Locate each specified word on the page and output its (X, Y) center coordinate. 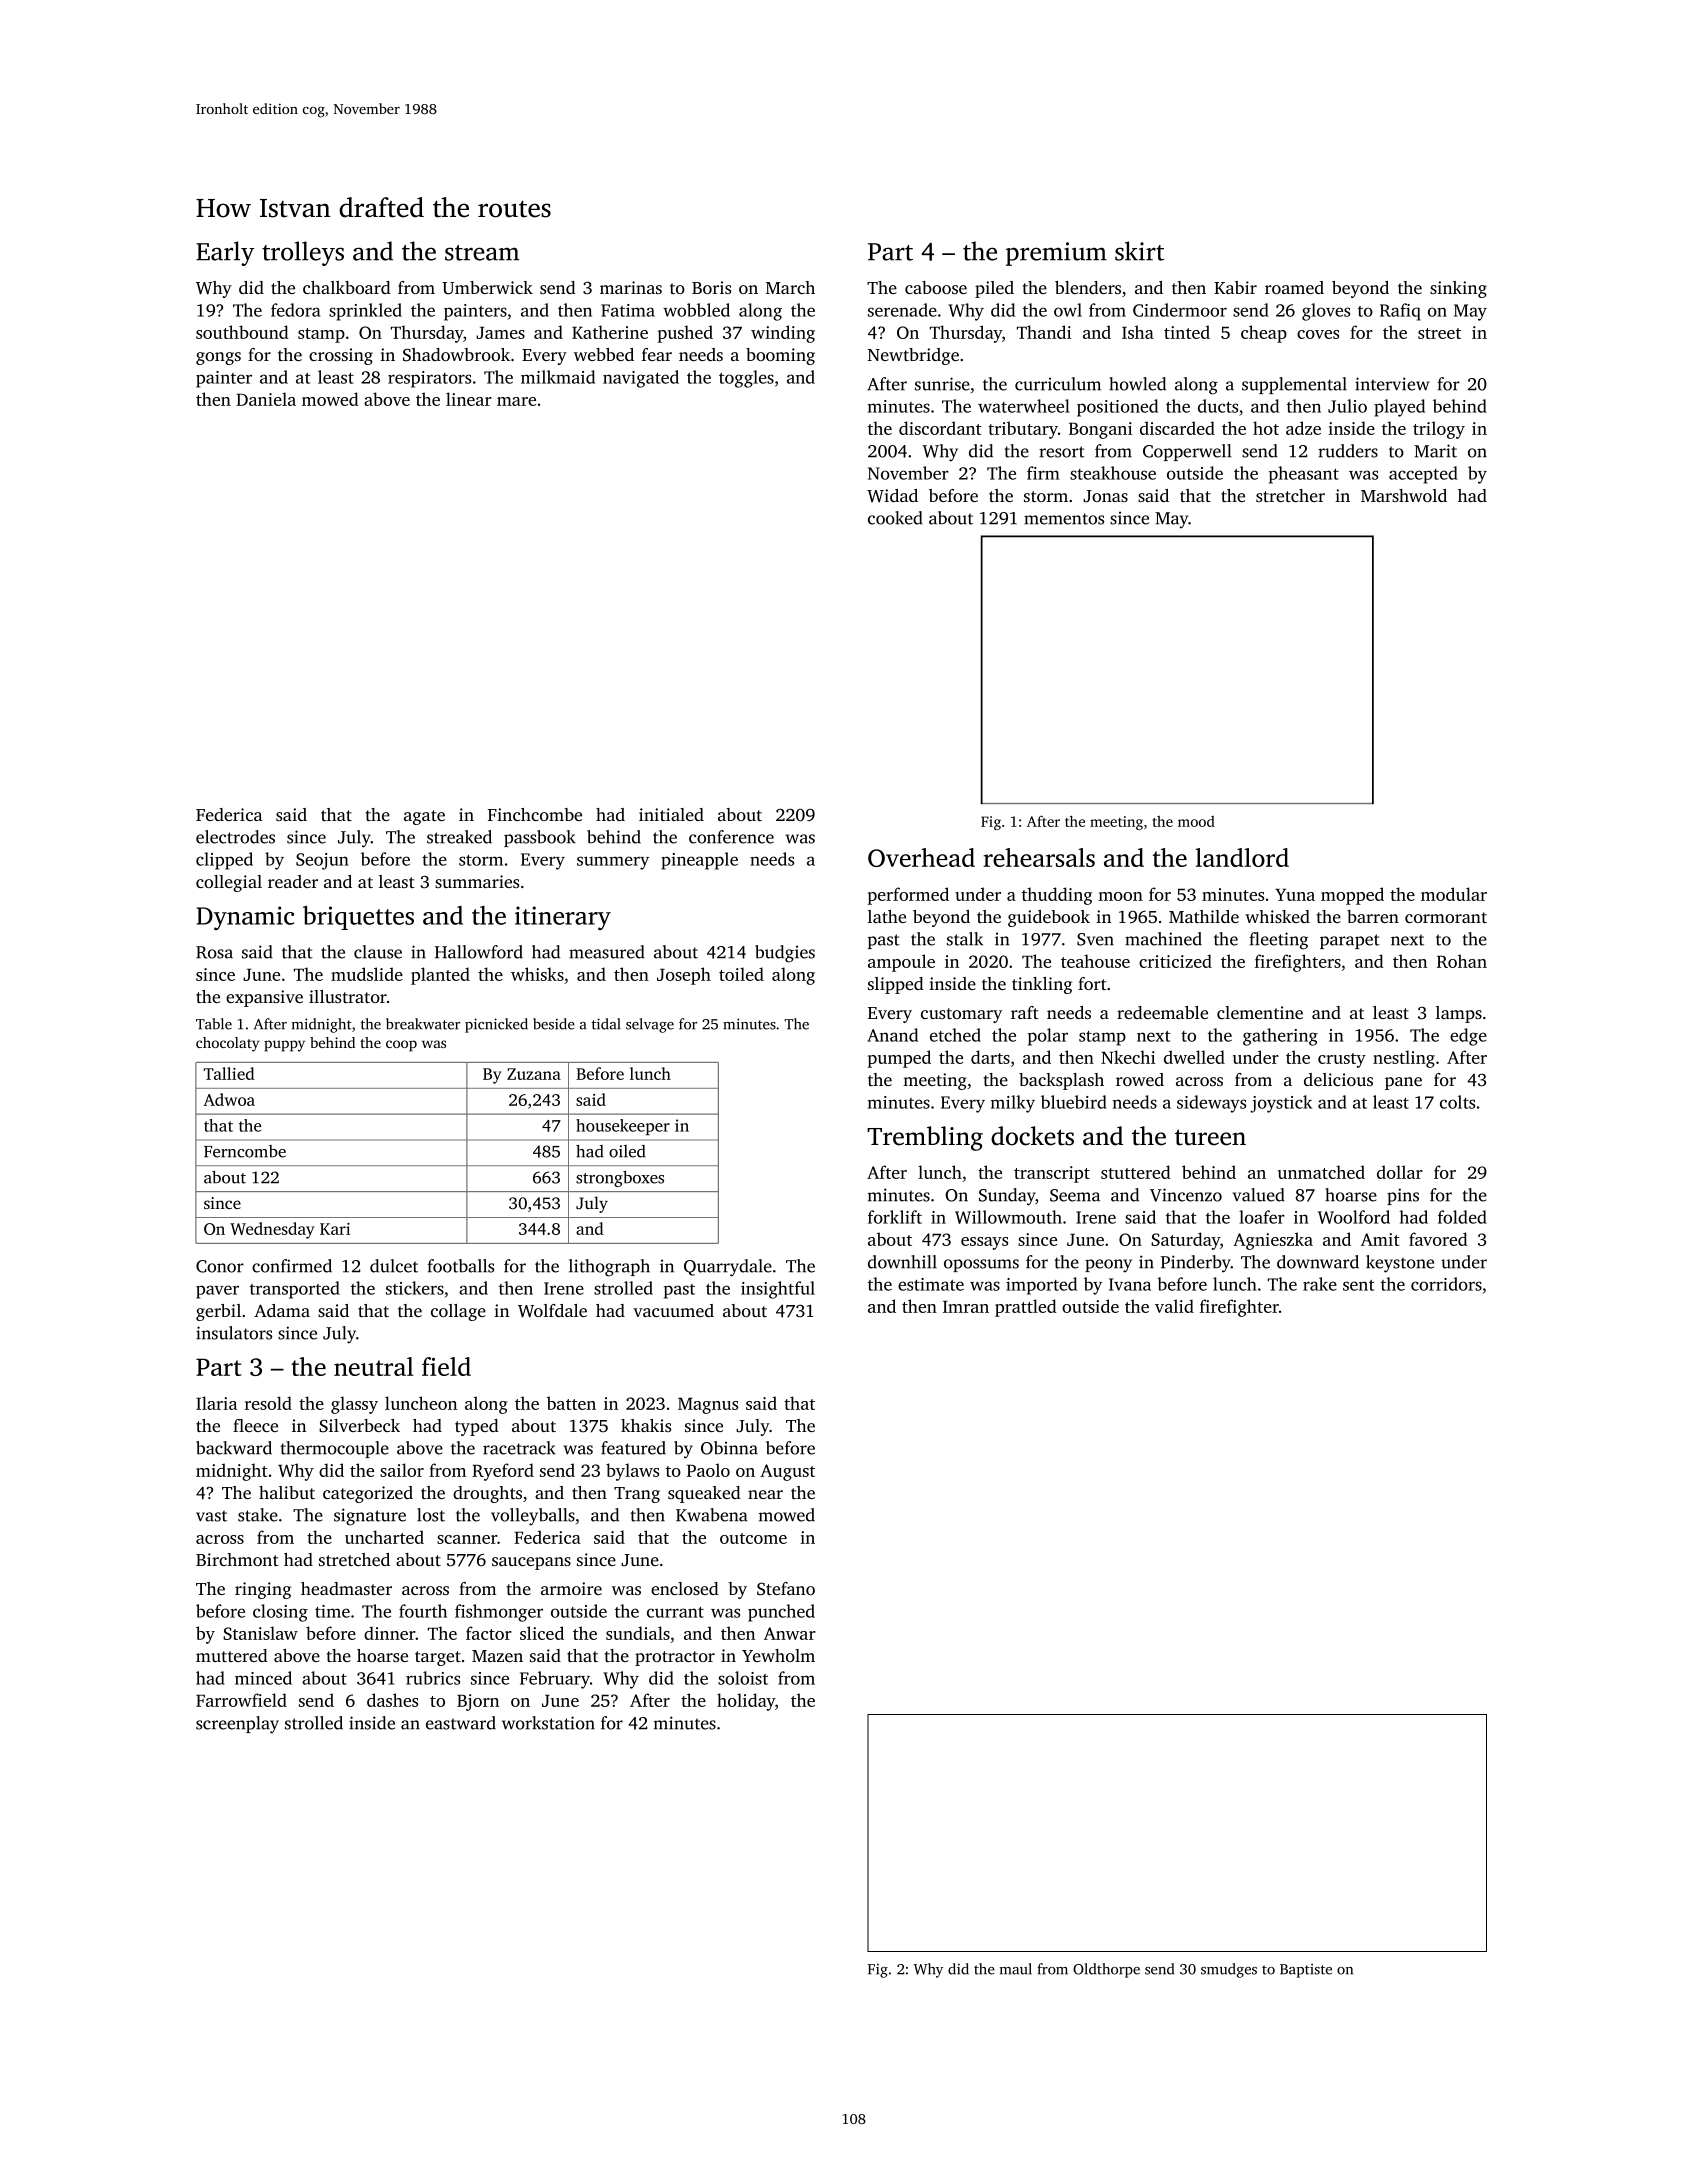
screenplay (237, 1725)
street (1439, 333)
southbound (242, 332)
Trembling (925, 1138)
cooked (895, 518)
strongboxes (620, 1179)
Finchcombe (535, 814)
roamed (1294, 287)
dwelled (1194, 1057)
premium (1056, 254)
